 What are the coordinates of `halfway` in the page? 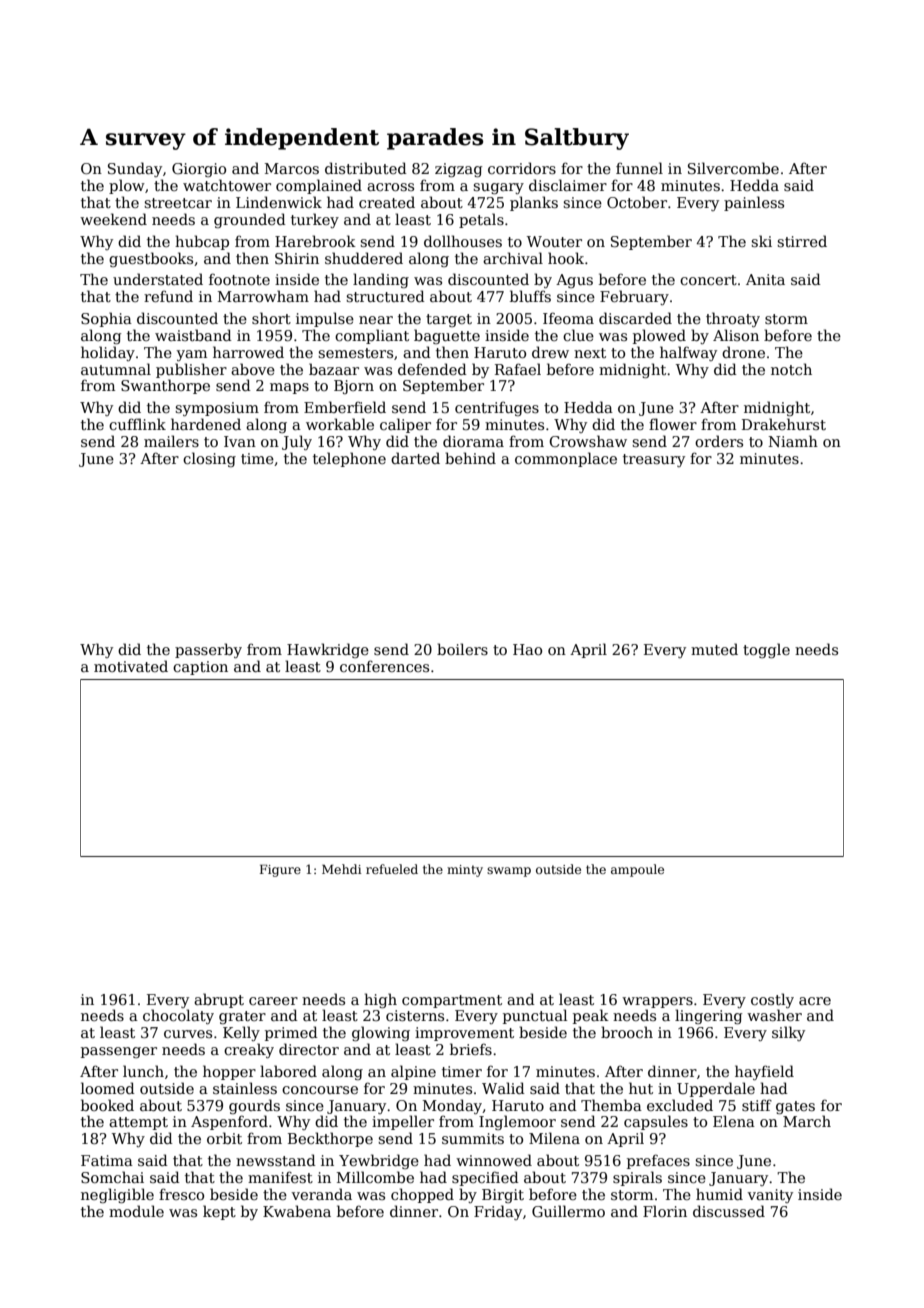 It's located at (688, 353).
